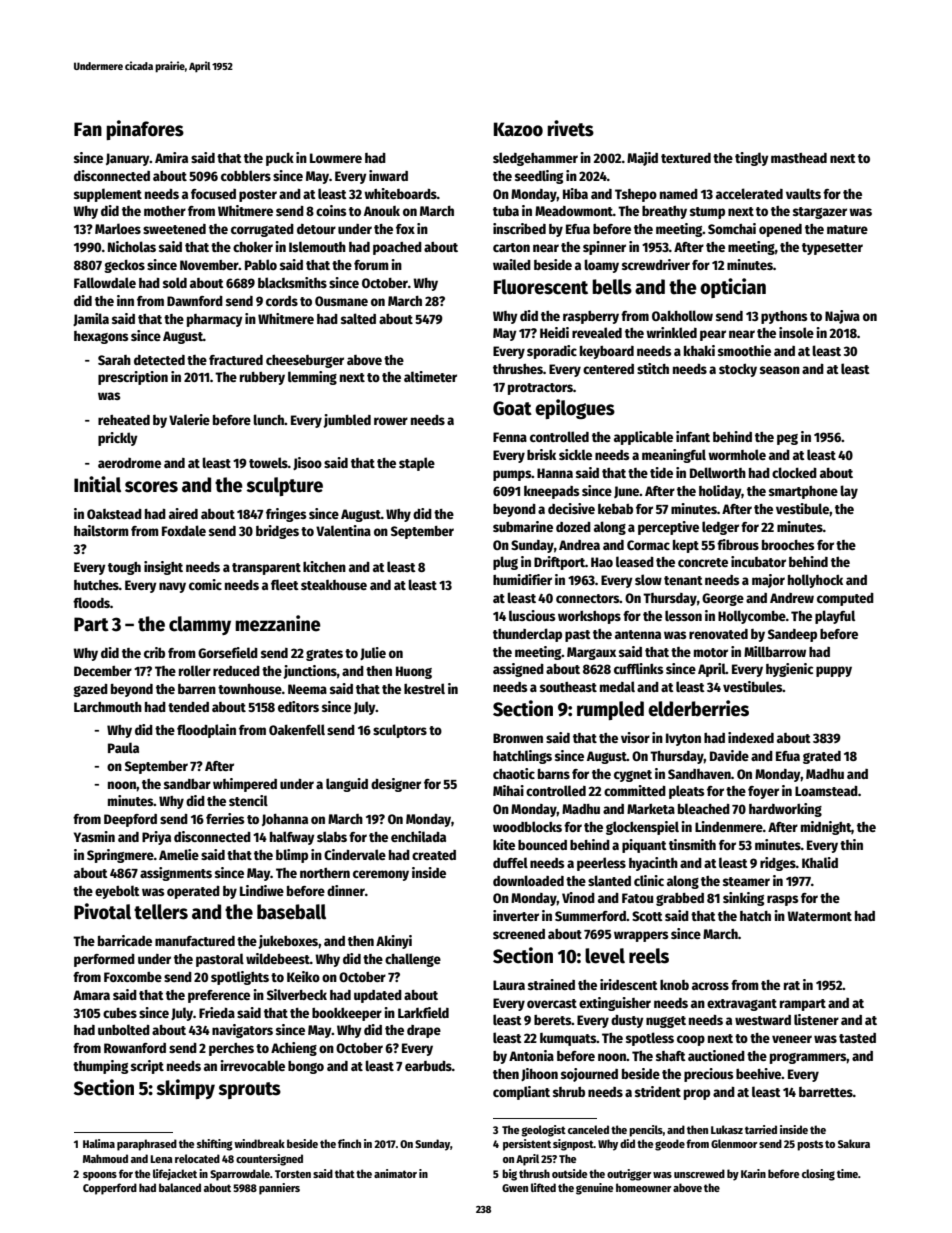 The height and width of the screenshot is (1233, 952). What do you see at coordinates (819, 916) in the screenshot?
I see `Watermont` at bounding box center [819, 916].
